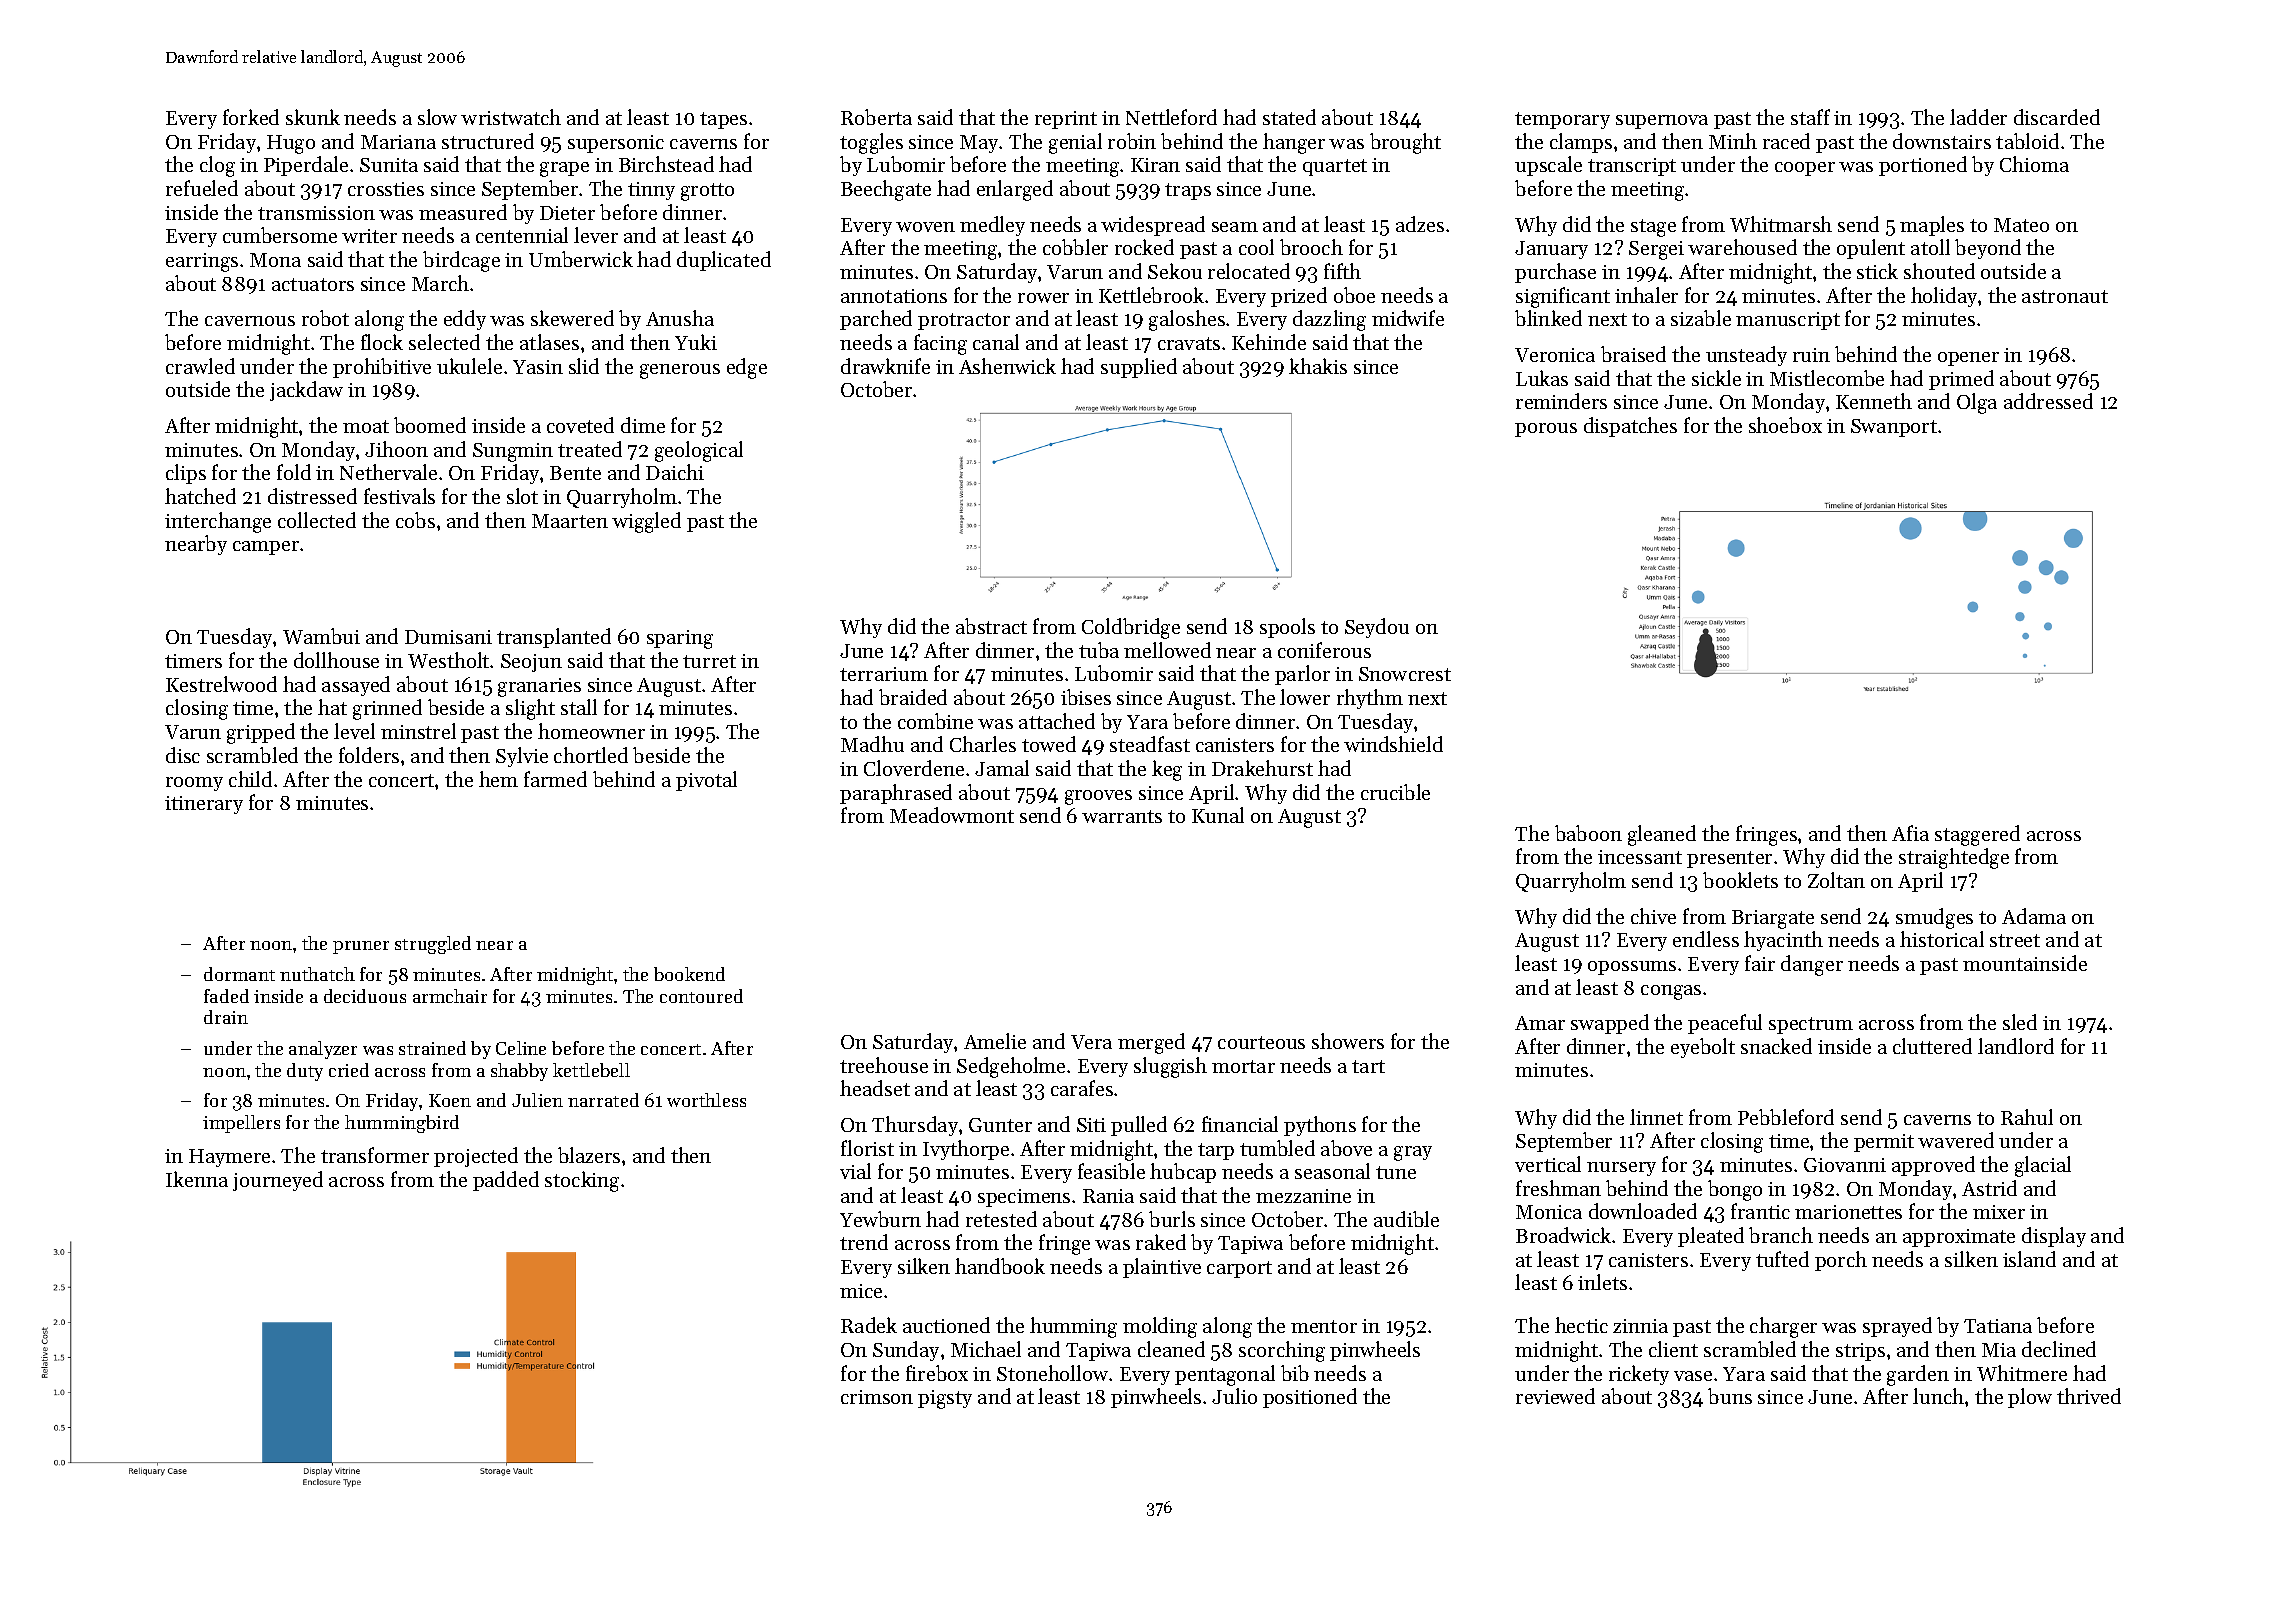 The height and width of the screenshot is (1620, 2292). What do you see at coordinates (197, 1179) in the screenshot?
I see `Ikenna` at bounding box center [197, 1179].
